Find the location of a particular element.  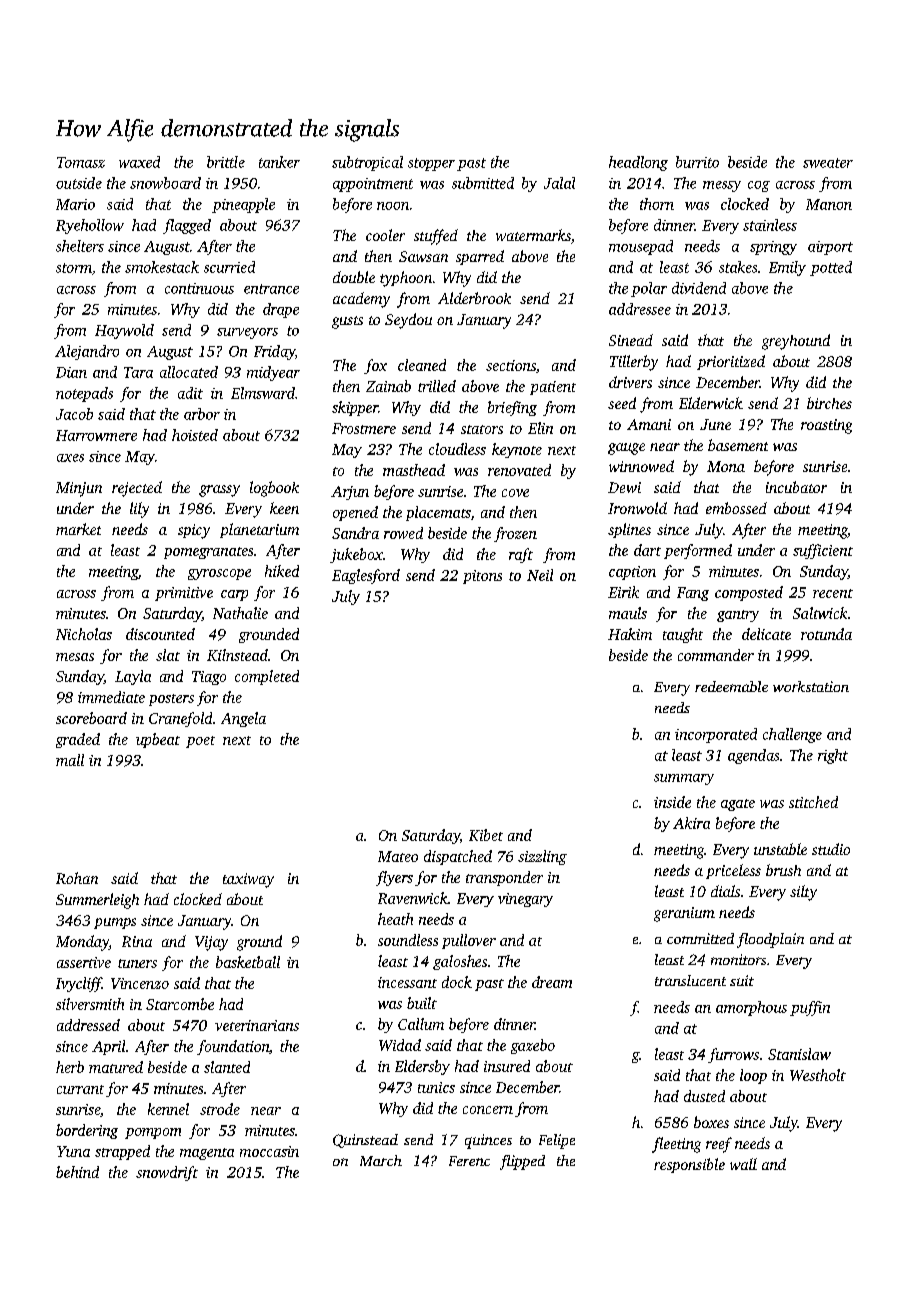

snowdrift is located at coordinates (167, 1173).
